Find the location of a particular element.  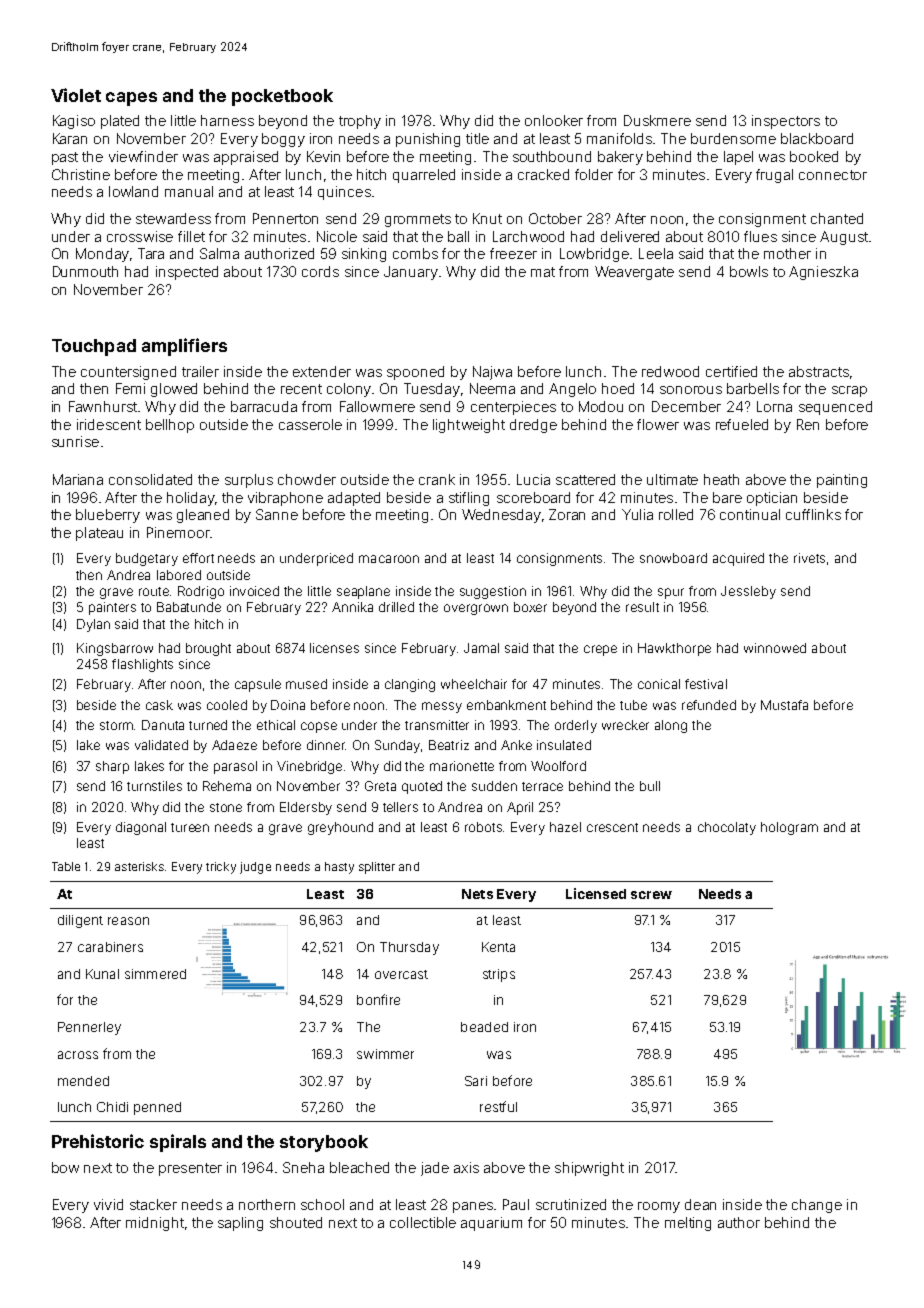

iridescent is located at coordinates (109, 424).
